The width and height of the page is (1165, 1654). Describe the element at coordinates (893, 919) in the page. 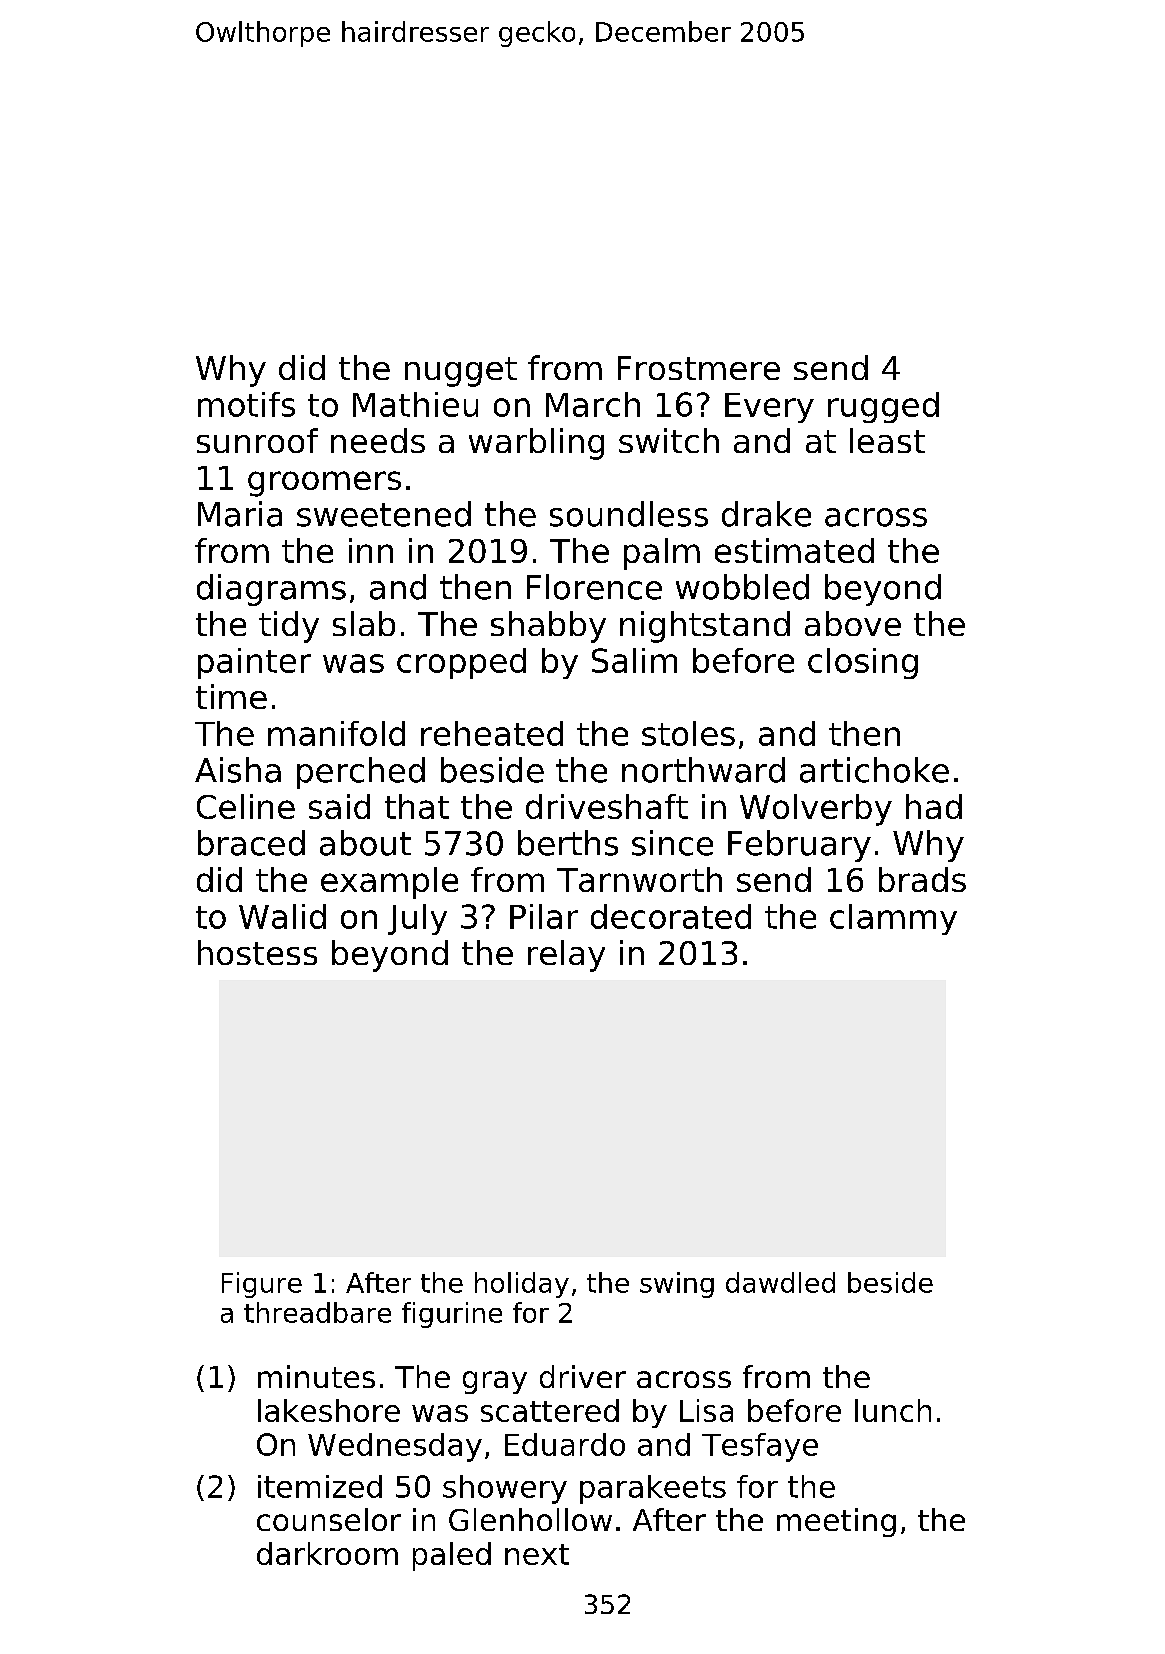

I see `clammy` at that location.
